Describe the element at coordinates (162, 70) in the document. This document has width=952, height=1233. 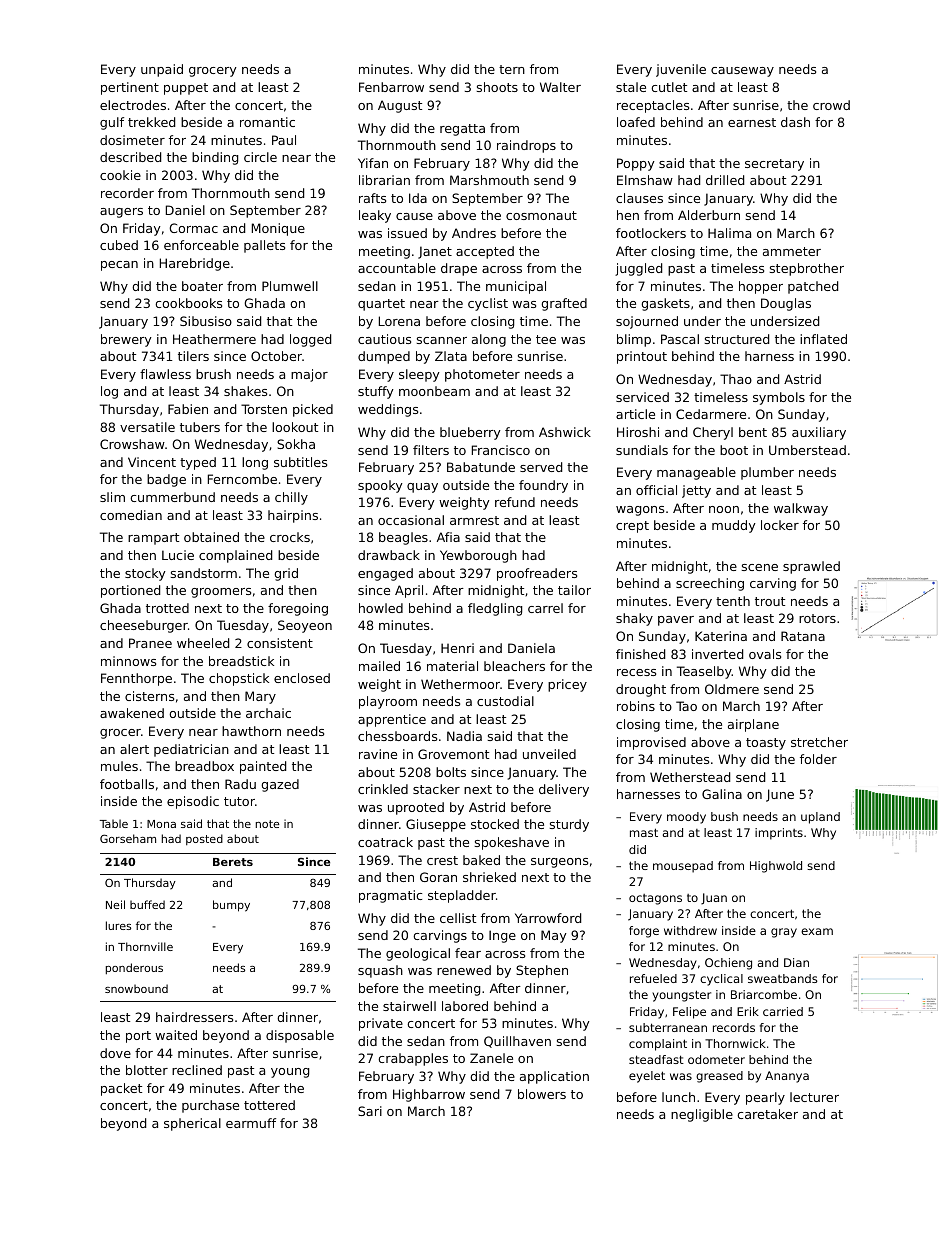
I see `unpaid` at that location.
